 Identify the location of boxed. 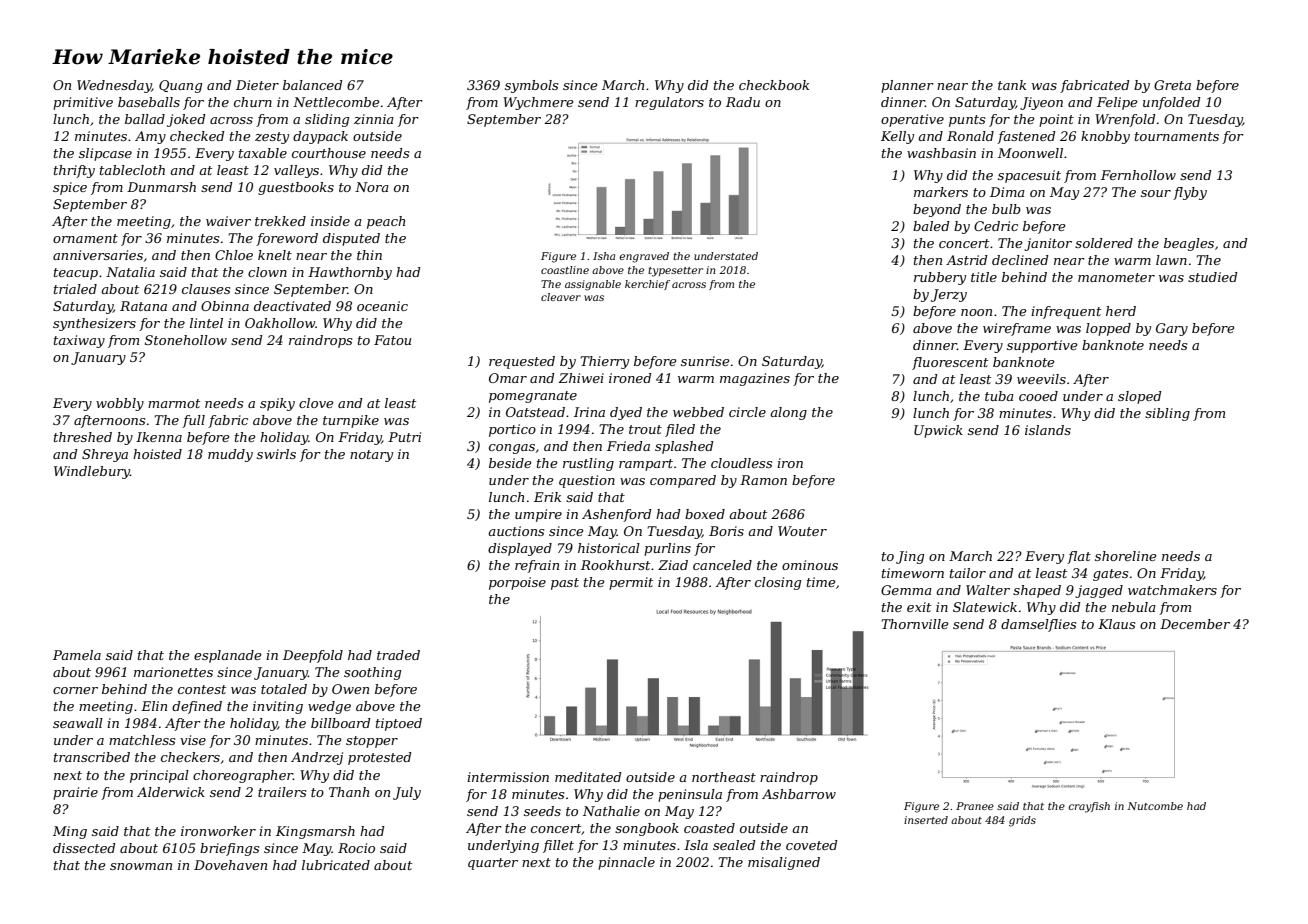
(705, 514).
